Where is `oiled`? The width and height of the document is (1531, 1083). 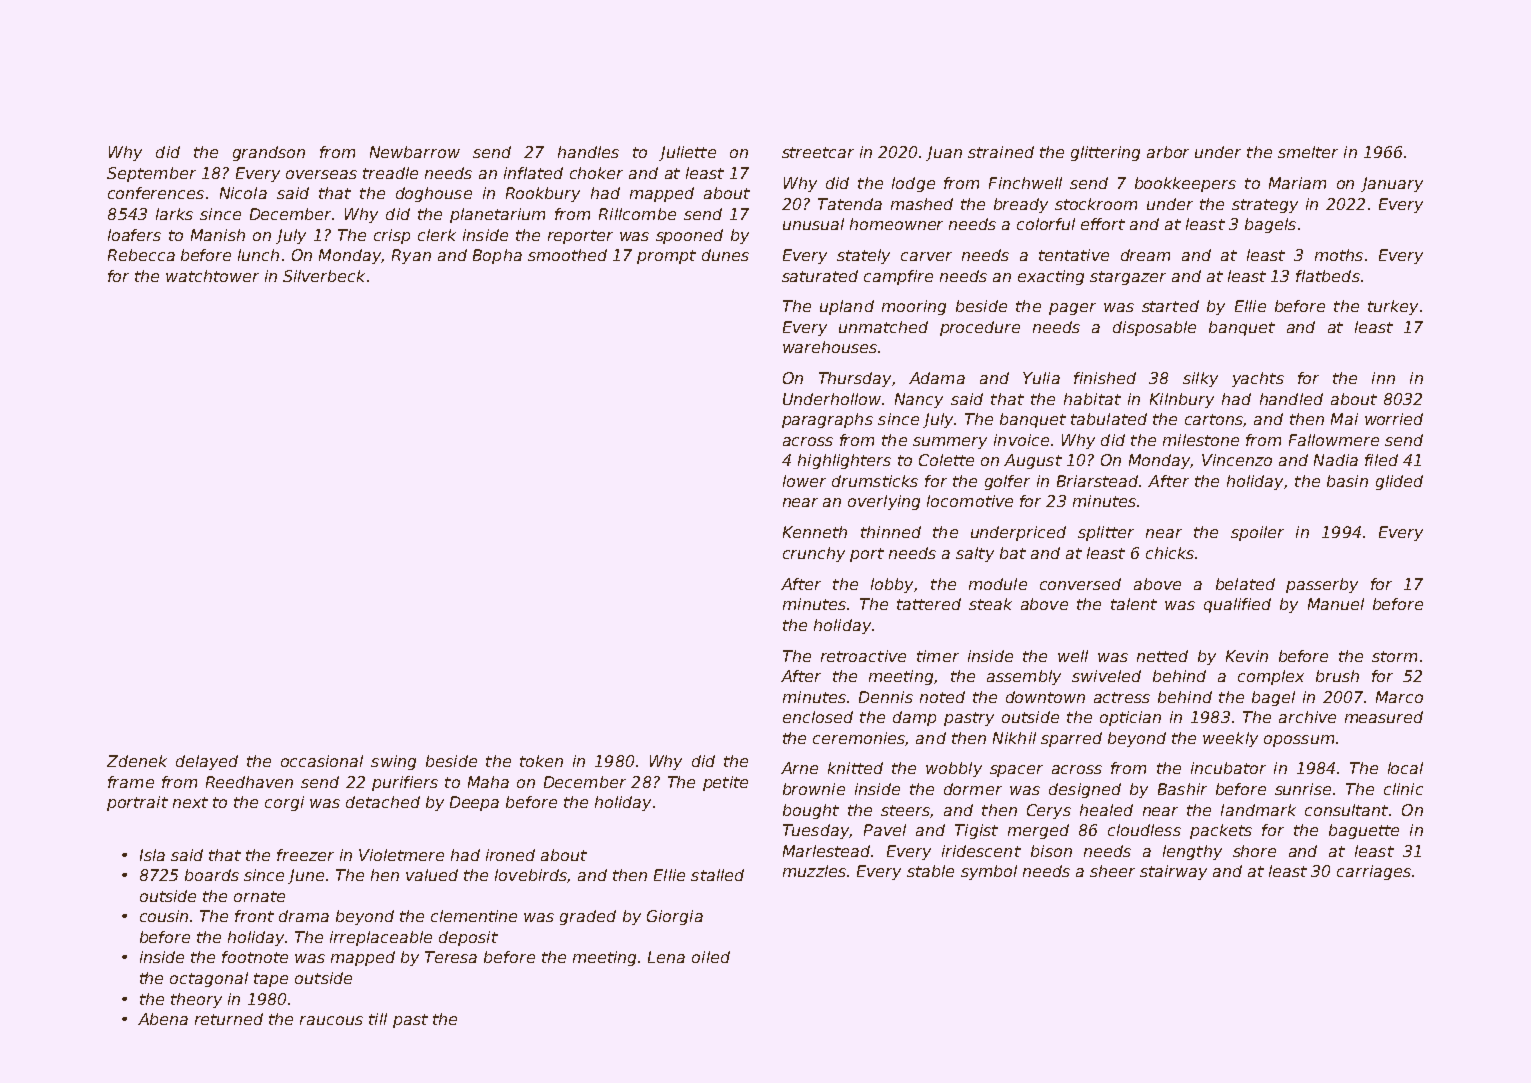
oiled is located at coordinates (711, 957).
